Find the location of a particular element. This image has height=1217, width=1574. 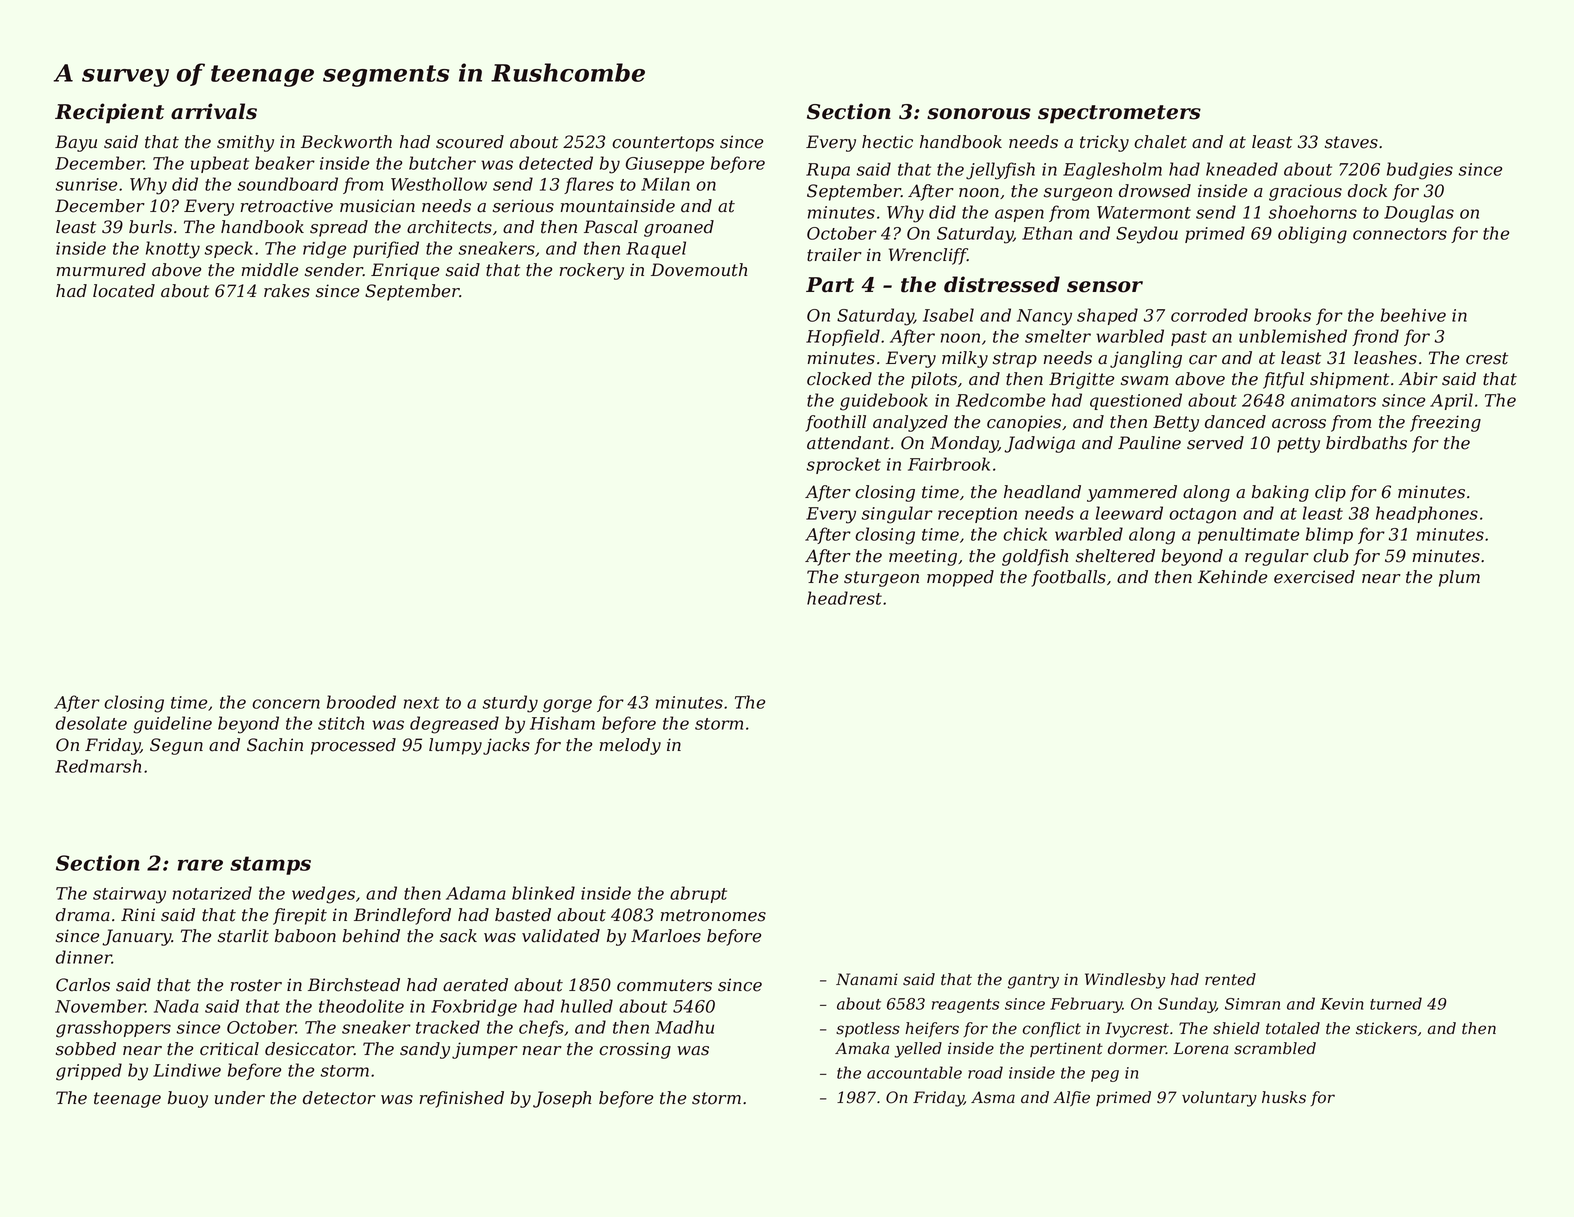

architects is located at coordinates (449, 227).
